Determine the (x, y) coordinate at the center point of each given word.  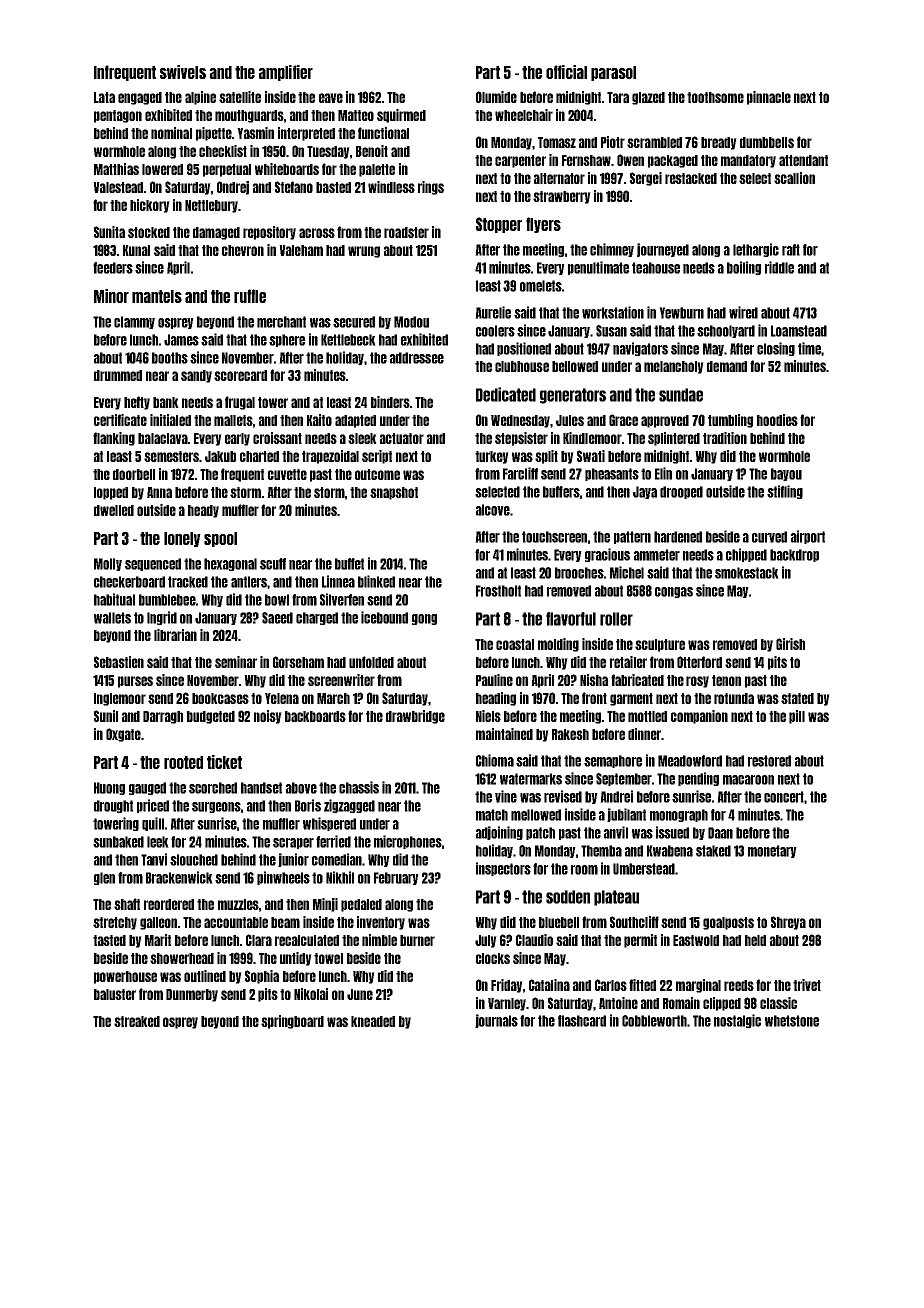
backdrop (794, 555)
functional (383, 133)
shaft (127, 904)
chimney (612, 250)
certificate (120, 420)
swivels (183, 72)
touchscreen (554, 537)
